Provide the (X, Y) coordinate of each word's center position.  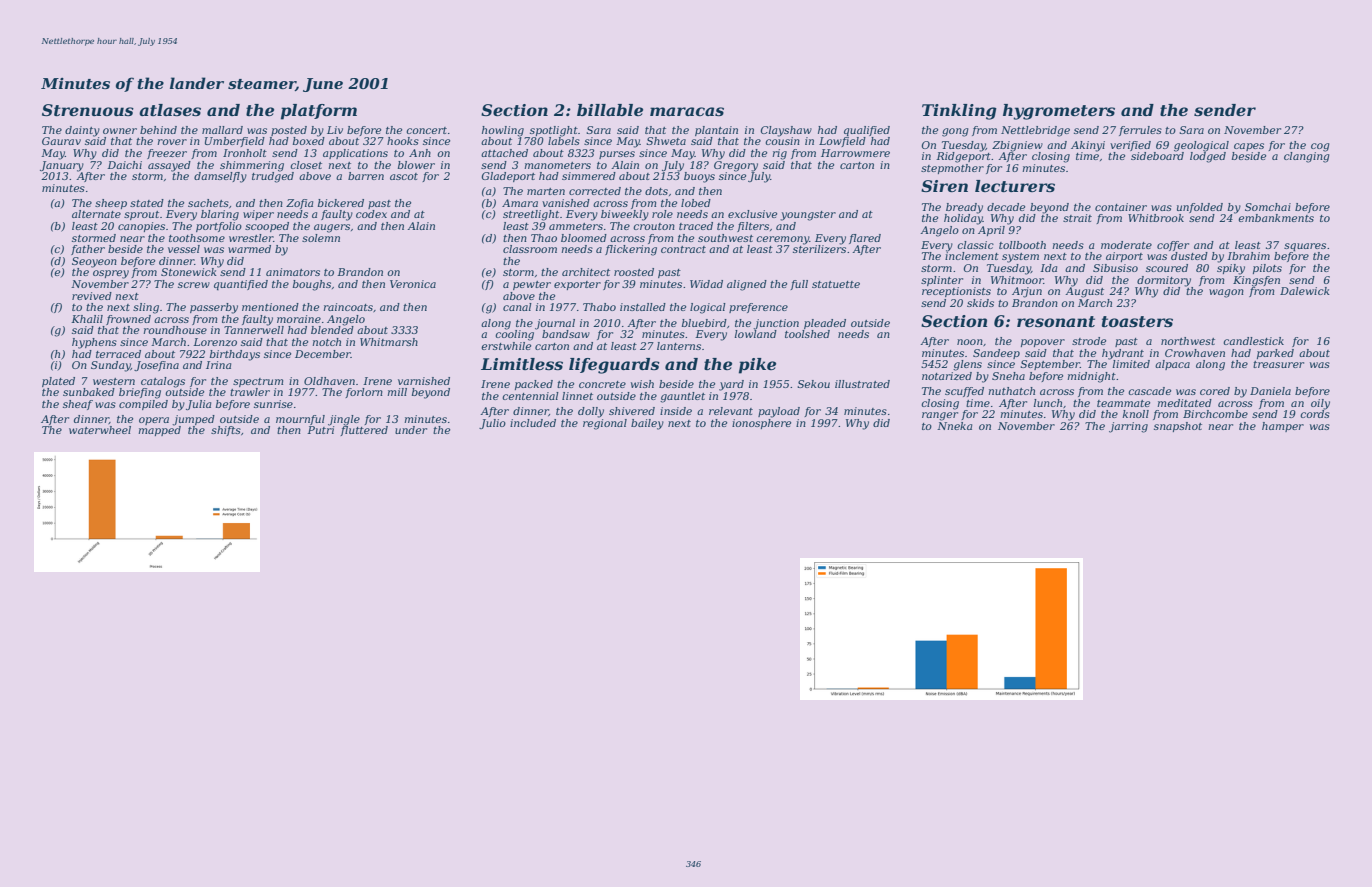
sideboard (1157, 156)
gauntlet (682, 397)
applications (355, 154)
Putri (320, 430)
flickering (631, 250)
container (1121, 207)
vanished (566, 203)
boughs (312, 285)
